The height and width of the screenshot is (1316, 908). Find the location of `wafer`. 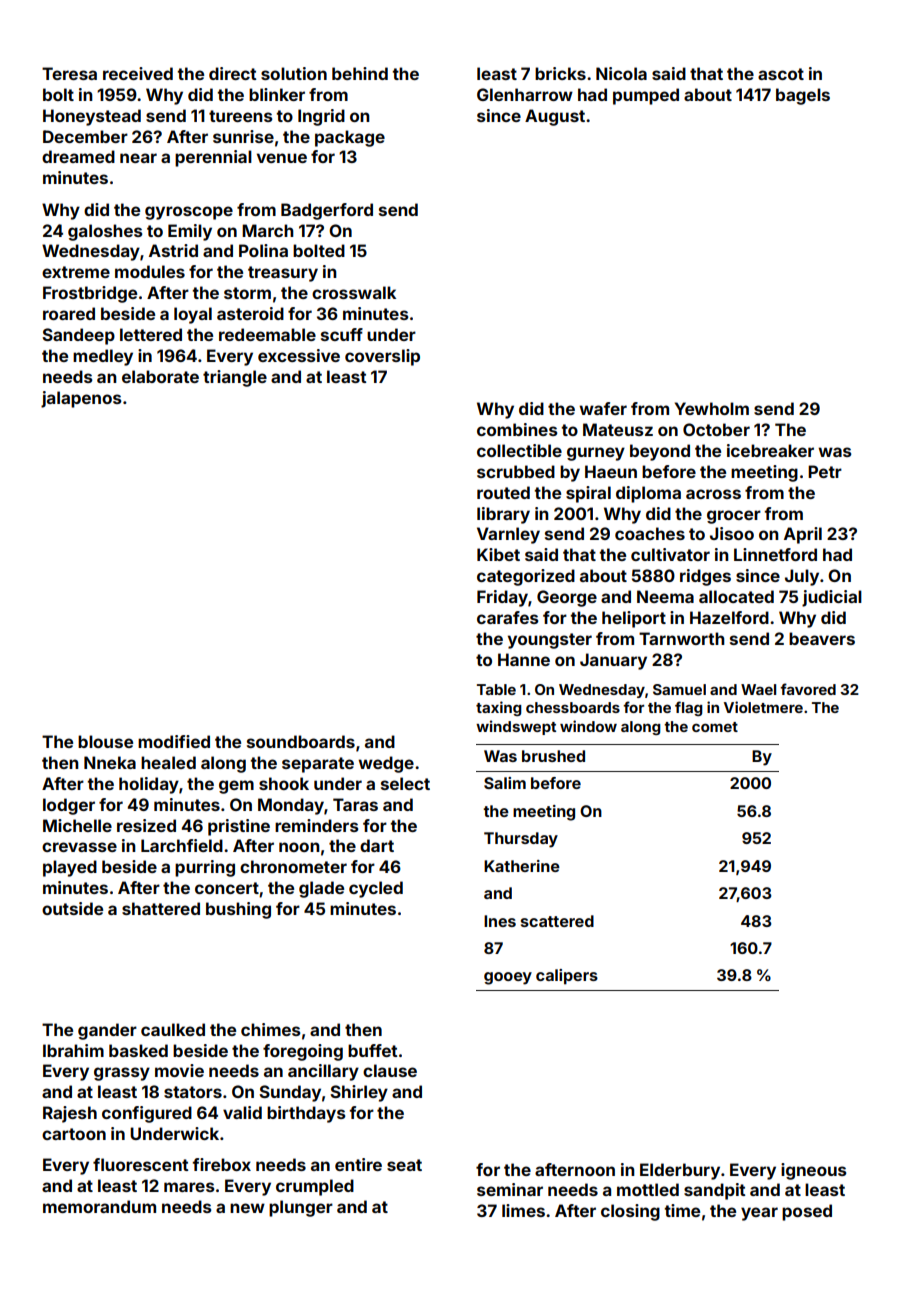

wafer is located at coordinates (603, 408).
